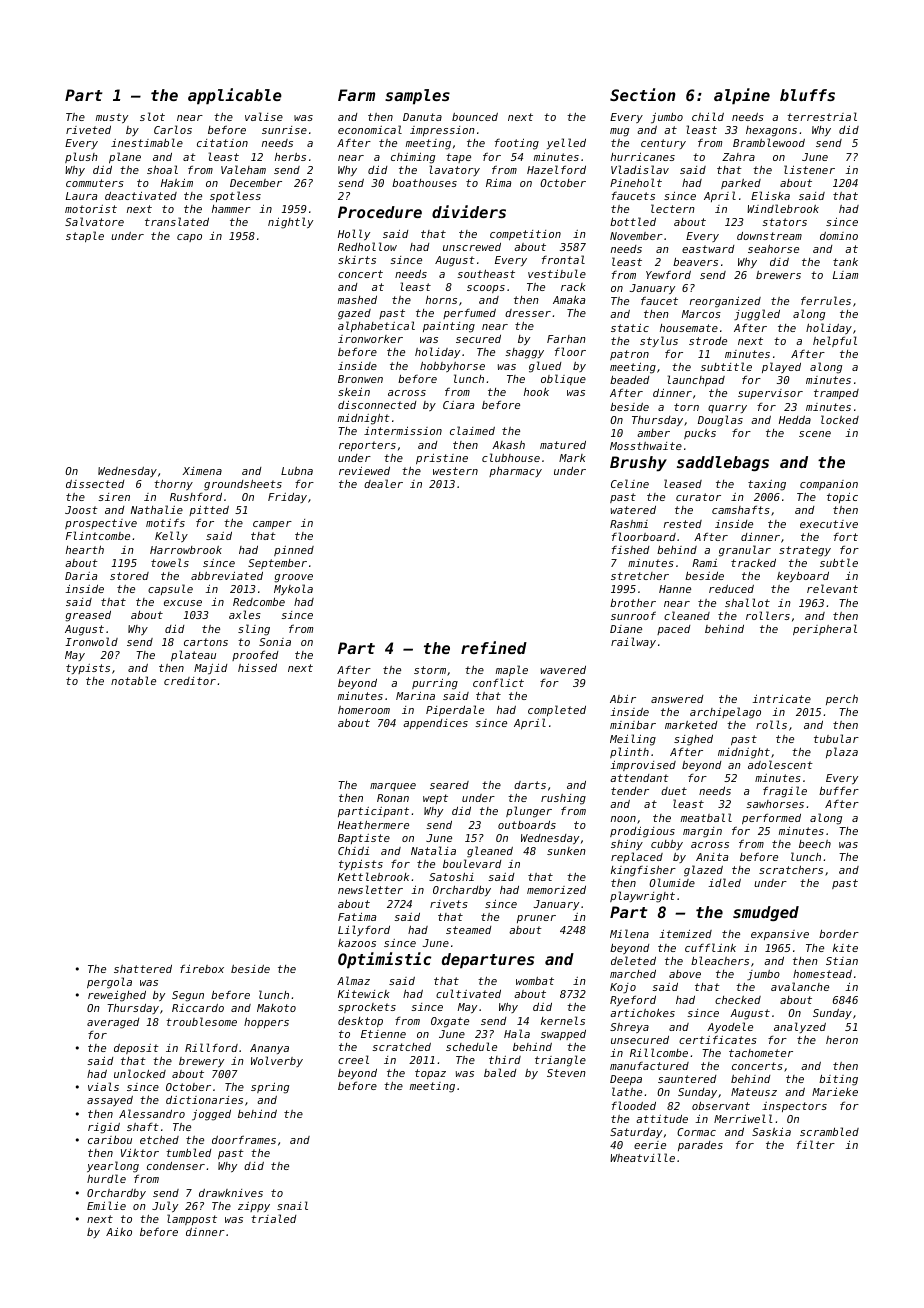 The width and height of the screenshot is (924, 1308). I want to click on refined, so click(494, 647).
